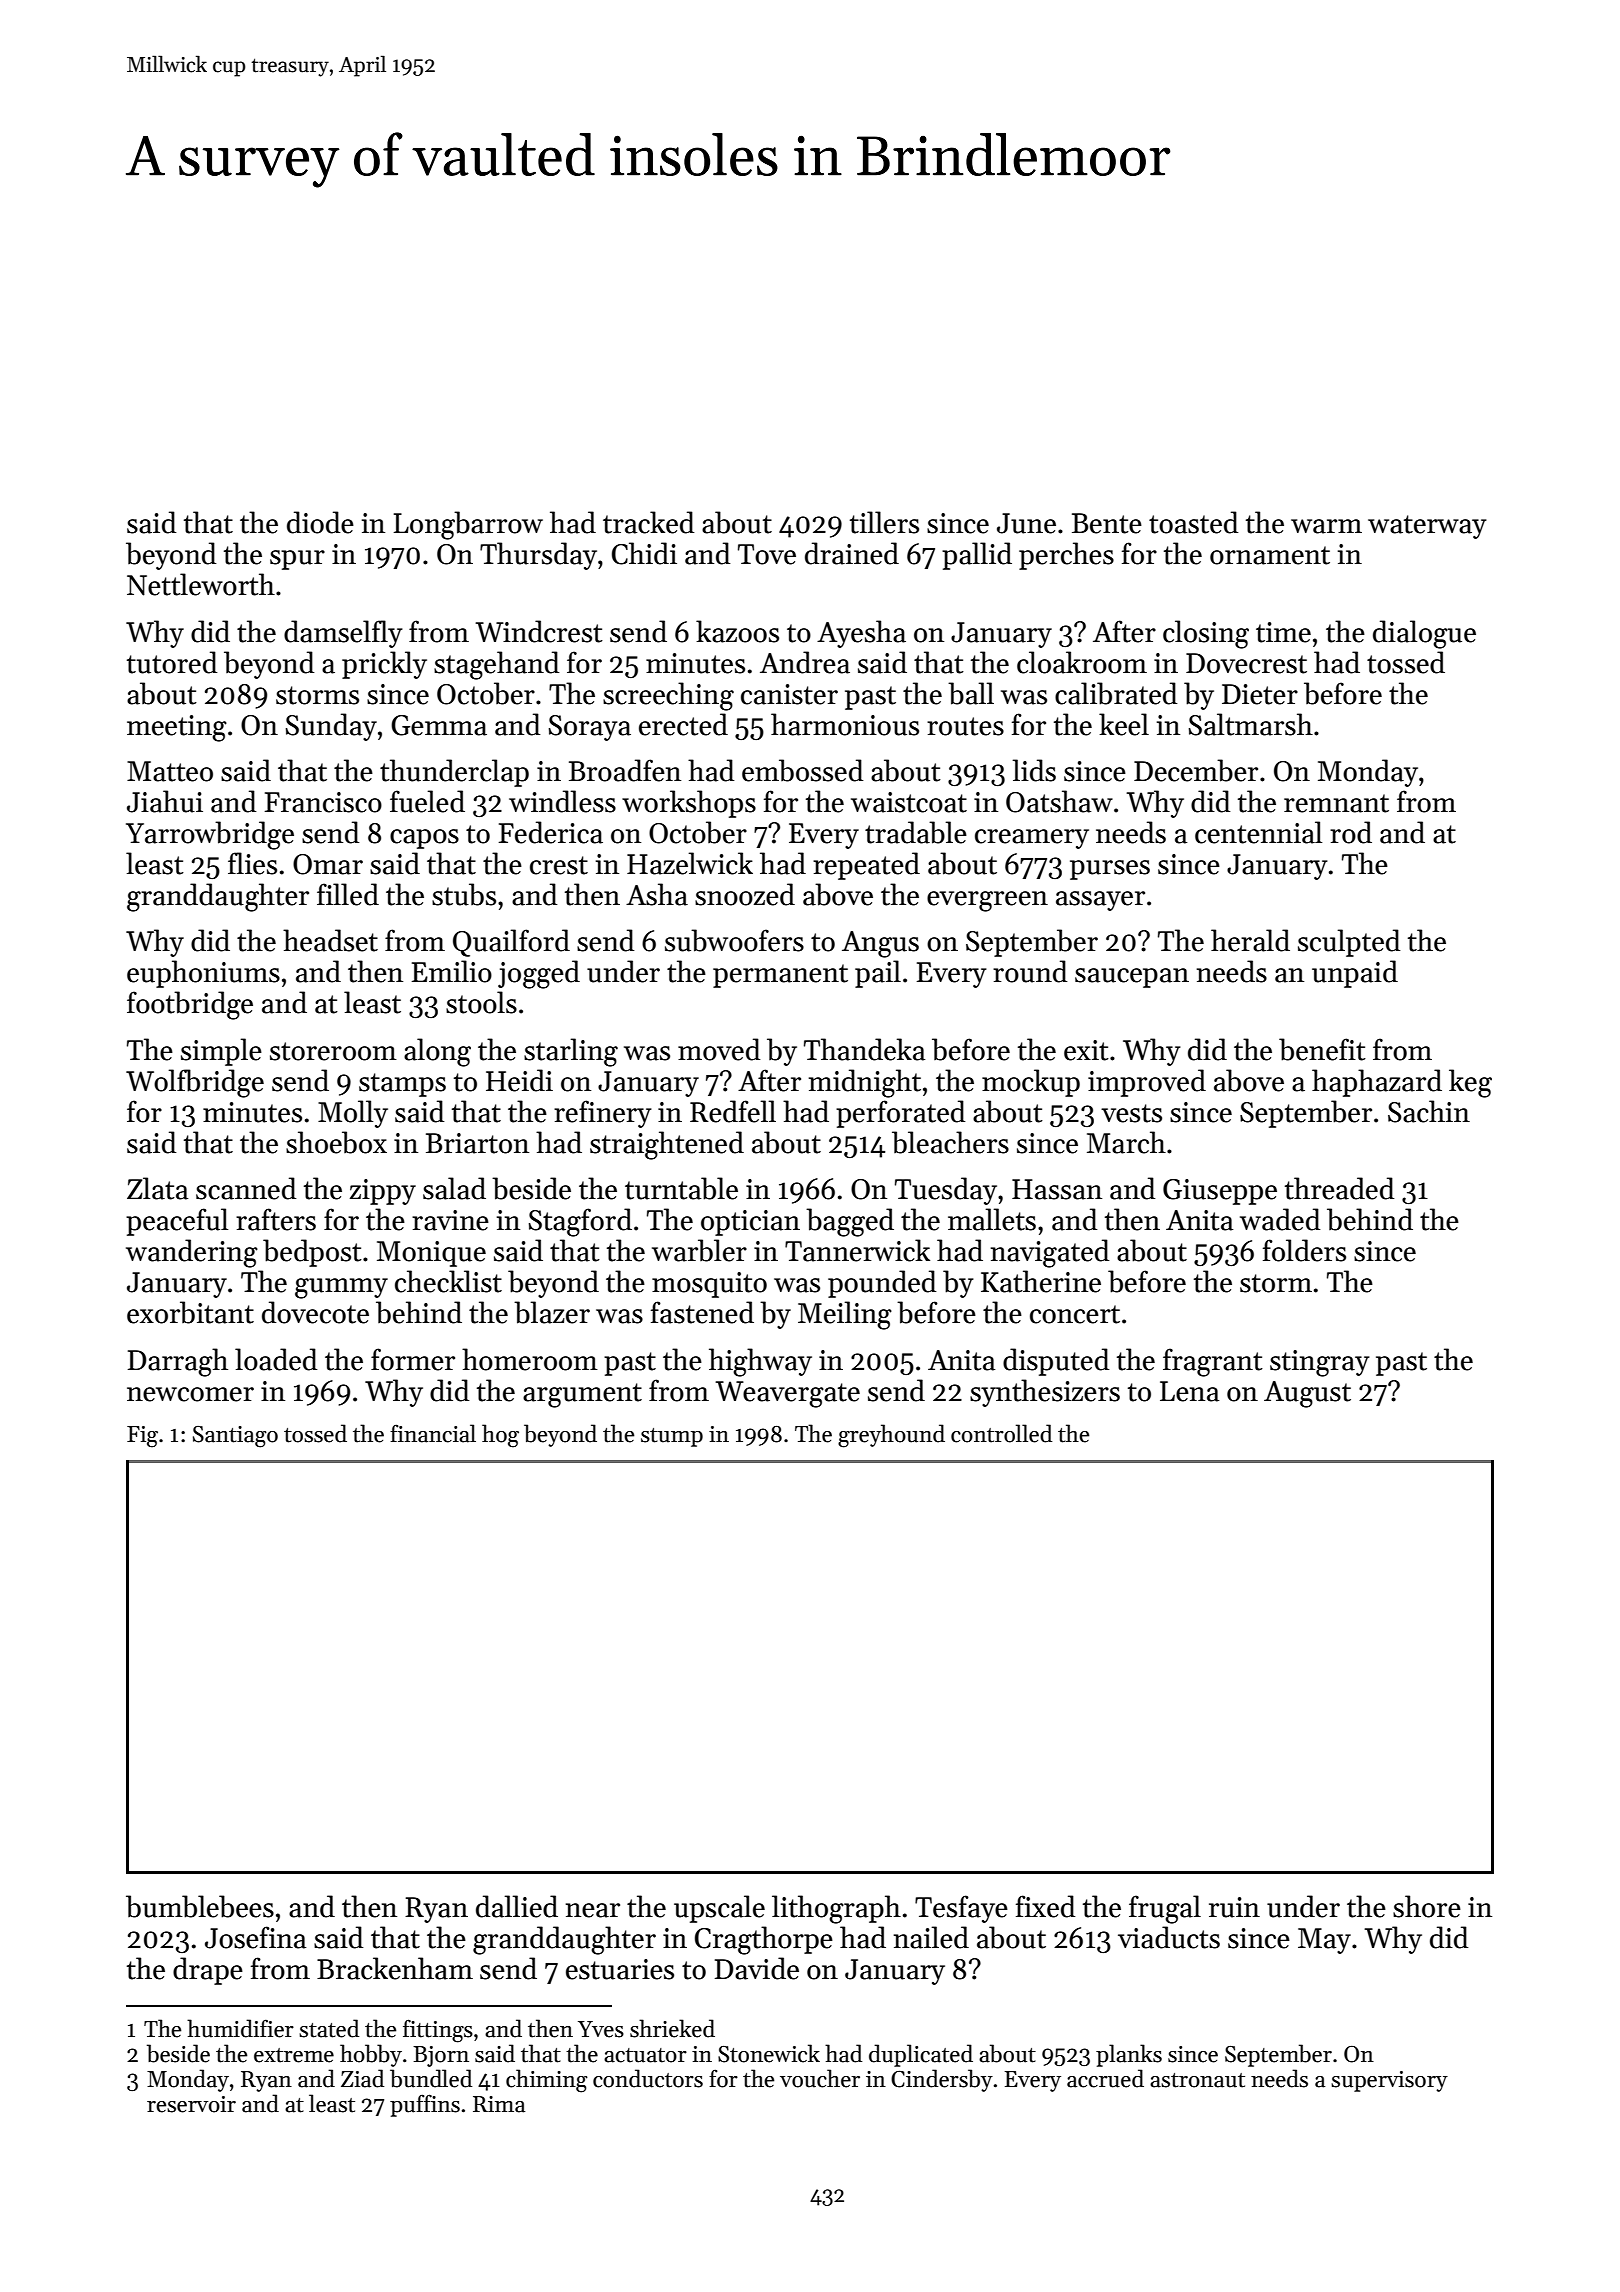 This screenshot has height=2292, width=1620. Describe the element at coordinates (921, 2055) in the screenshot. I see `duplicated` at that location.
